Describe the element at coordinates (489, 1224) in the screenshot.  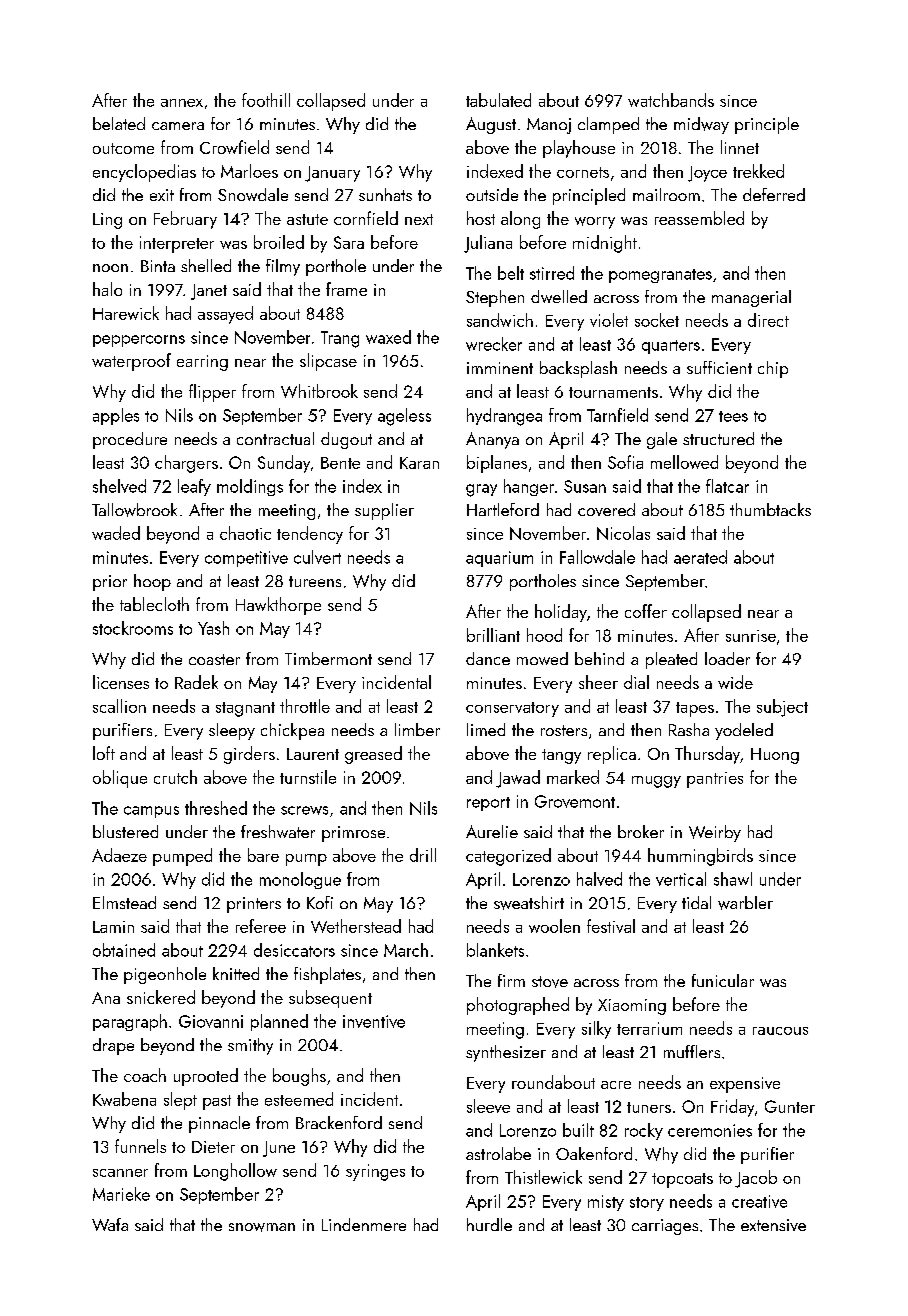
I see `hurdle` at that location.
